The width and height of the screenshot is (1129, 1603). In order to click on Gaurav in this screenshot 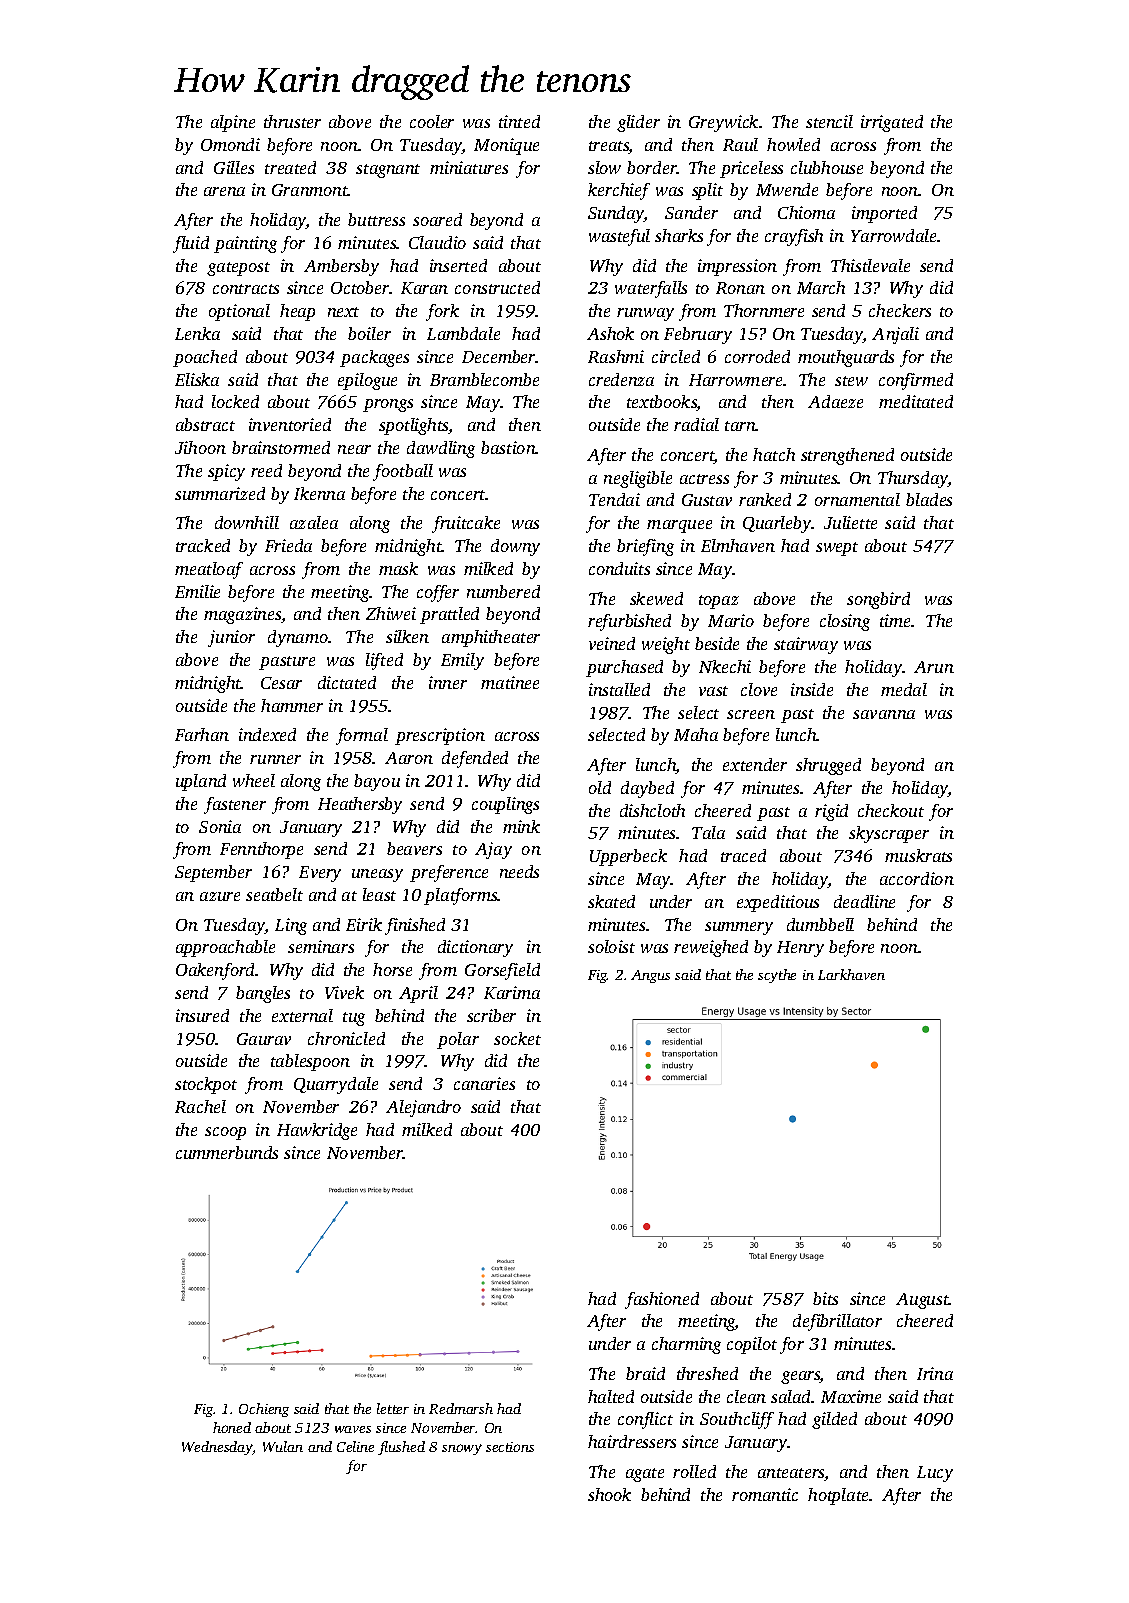, I will do `click(264, 1039)`.
